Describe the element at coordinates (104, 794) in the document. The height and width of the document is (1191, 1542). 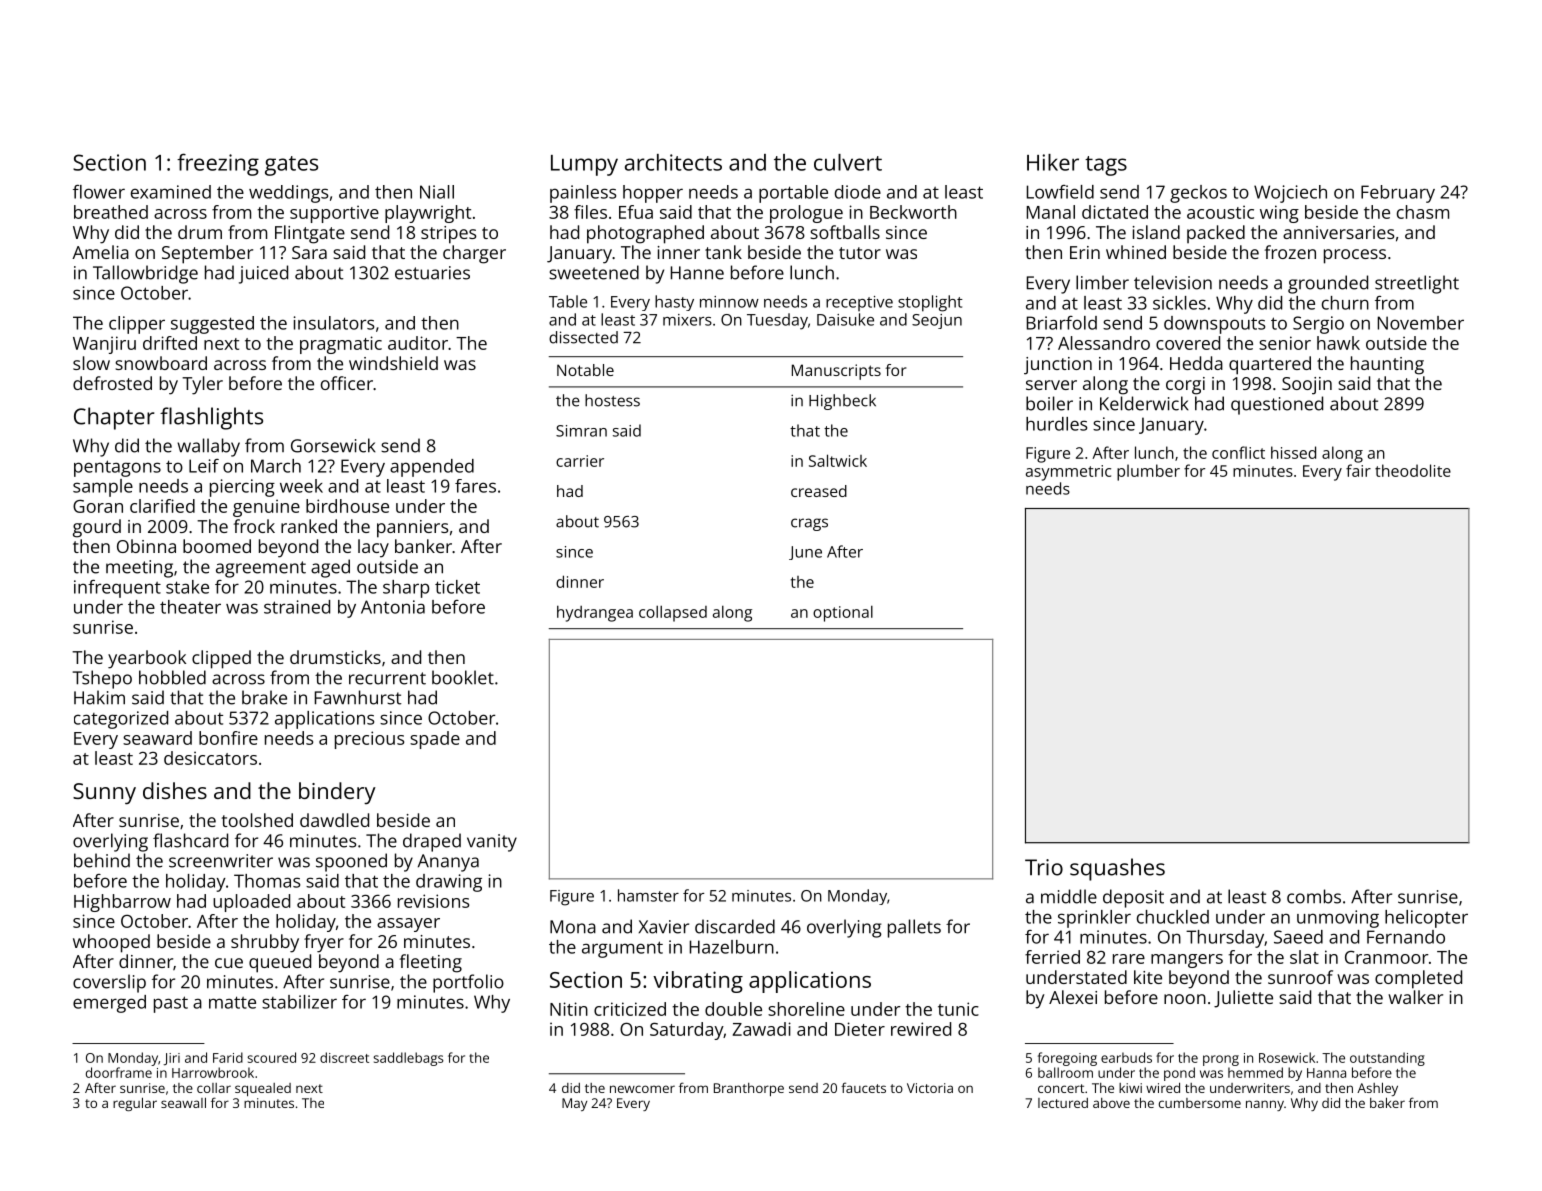
I see `Sunny` at that location.
